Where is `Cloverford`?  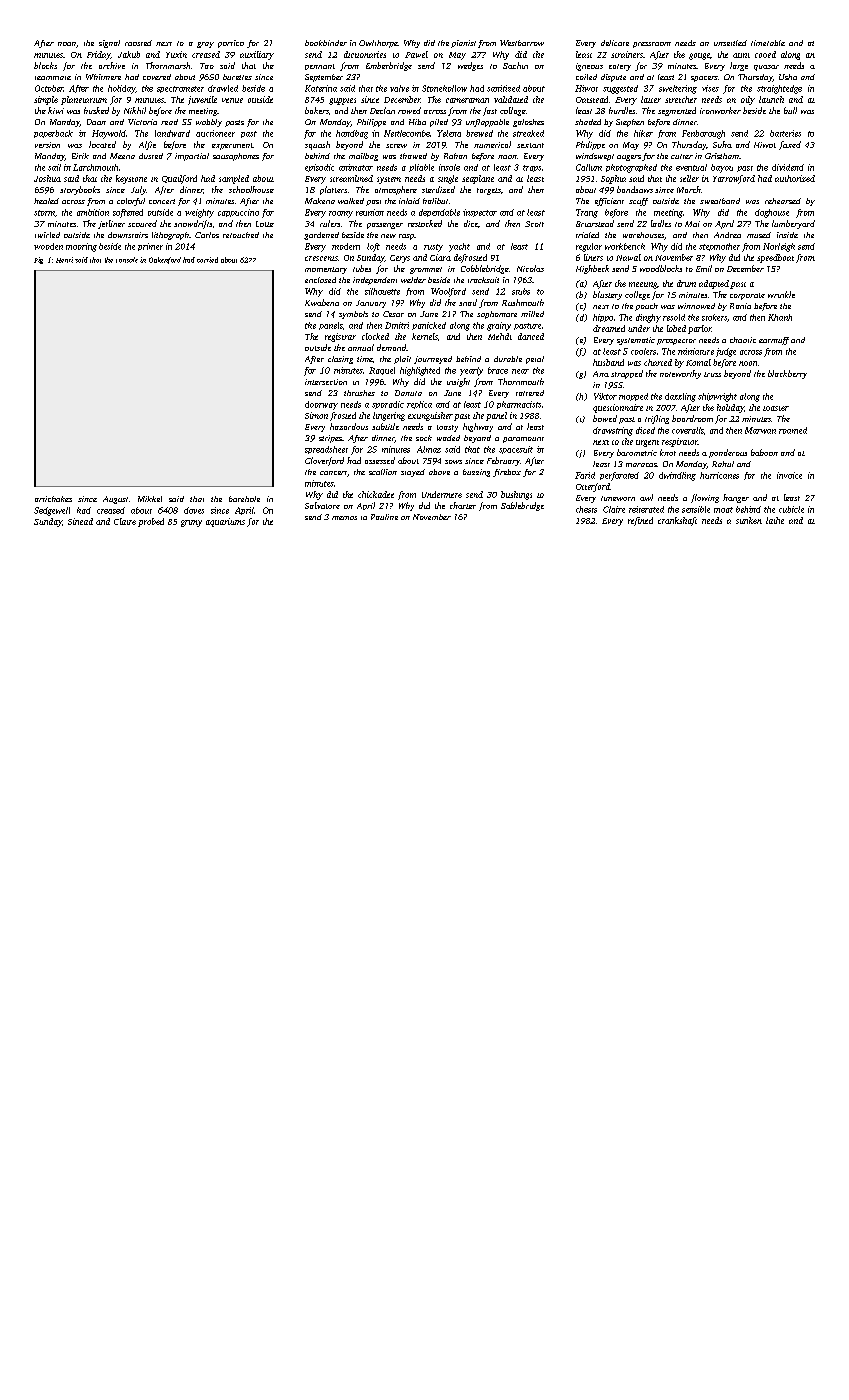
Cloverford is located at coordinates (324, 461).
